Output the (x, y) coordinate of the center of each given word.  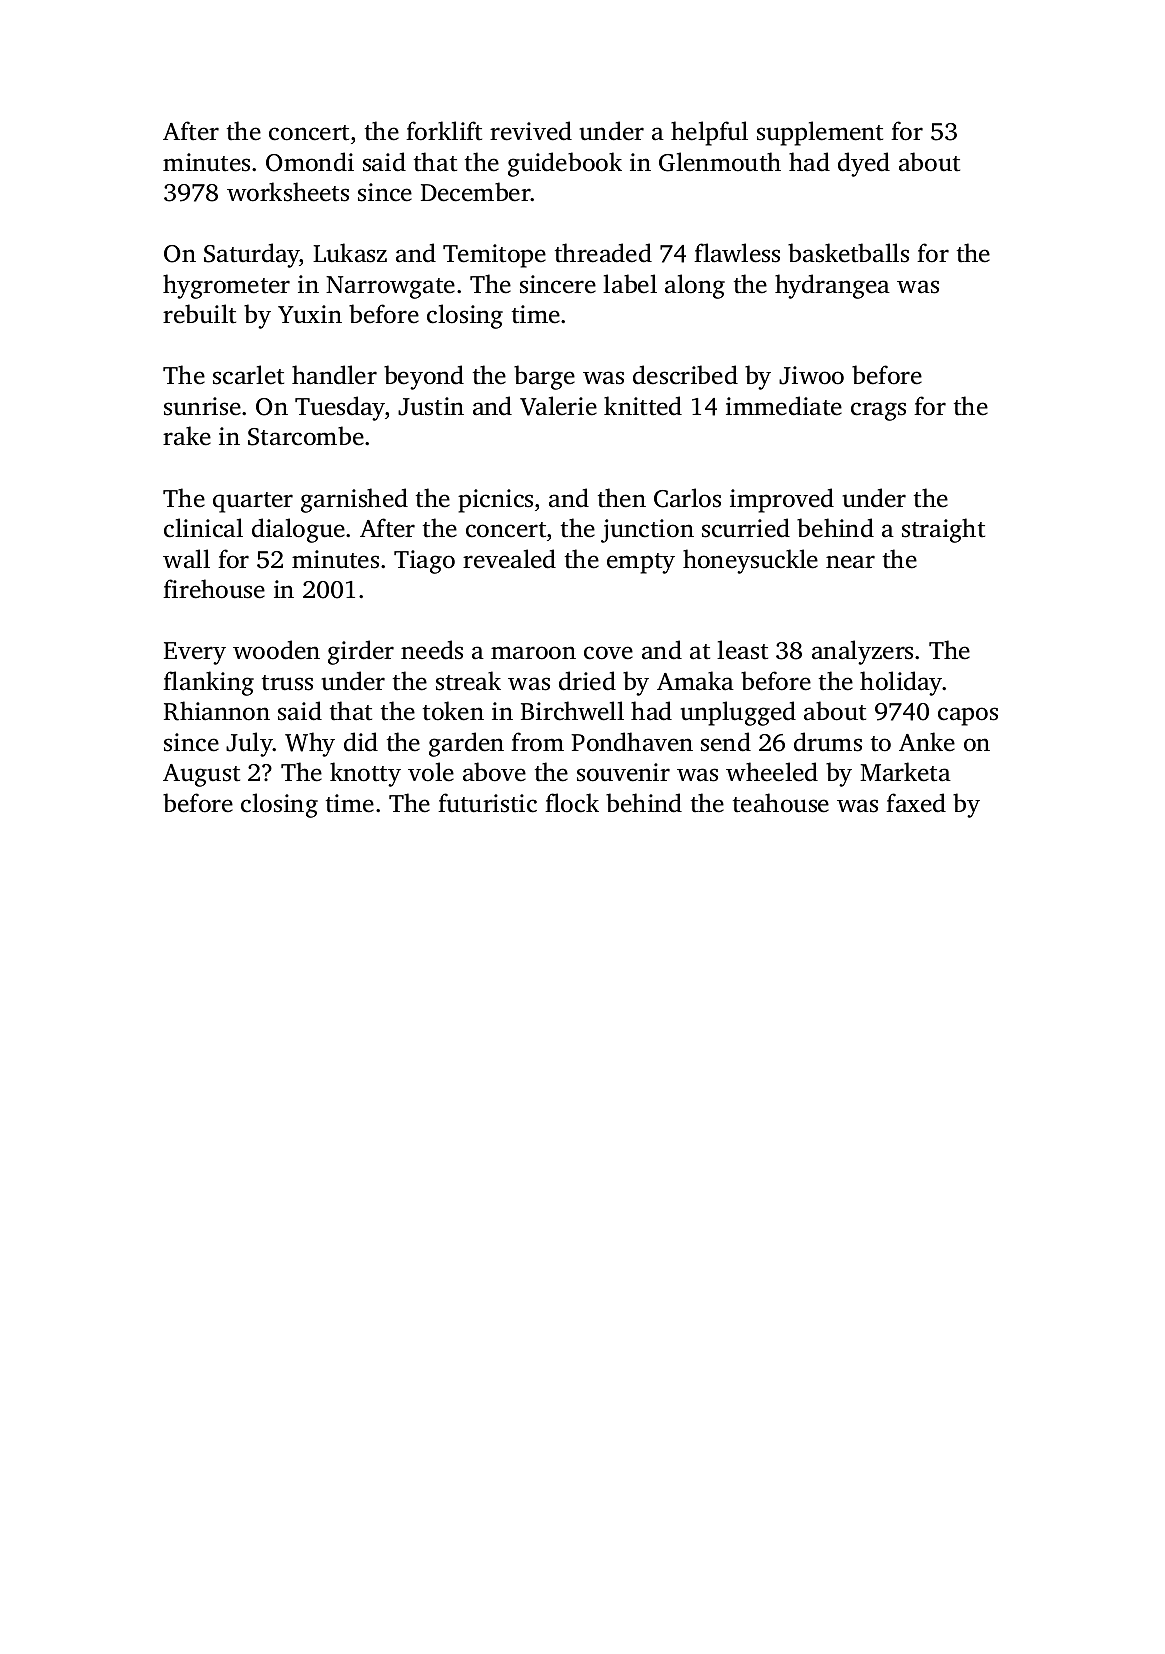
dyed (864, 164)
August (201, 775)
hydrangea (832, 286)
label (630, 284)
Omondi (310, 162)
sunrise (202, 406)
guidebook (565, 164)
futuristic (487, 803)
